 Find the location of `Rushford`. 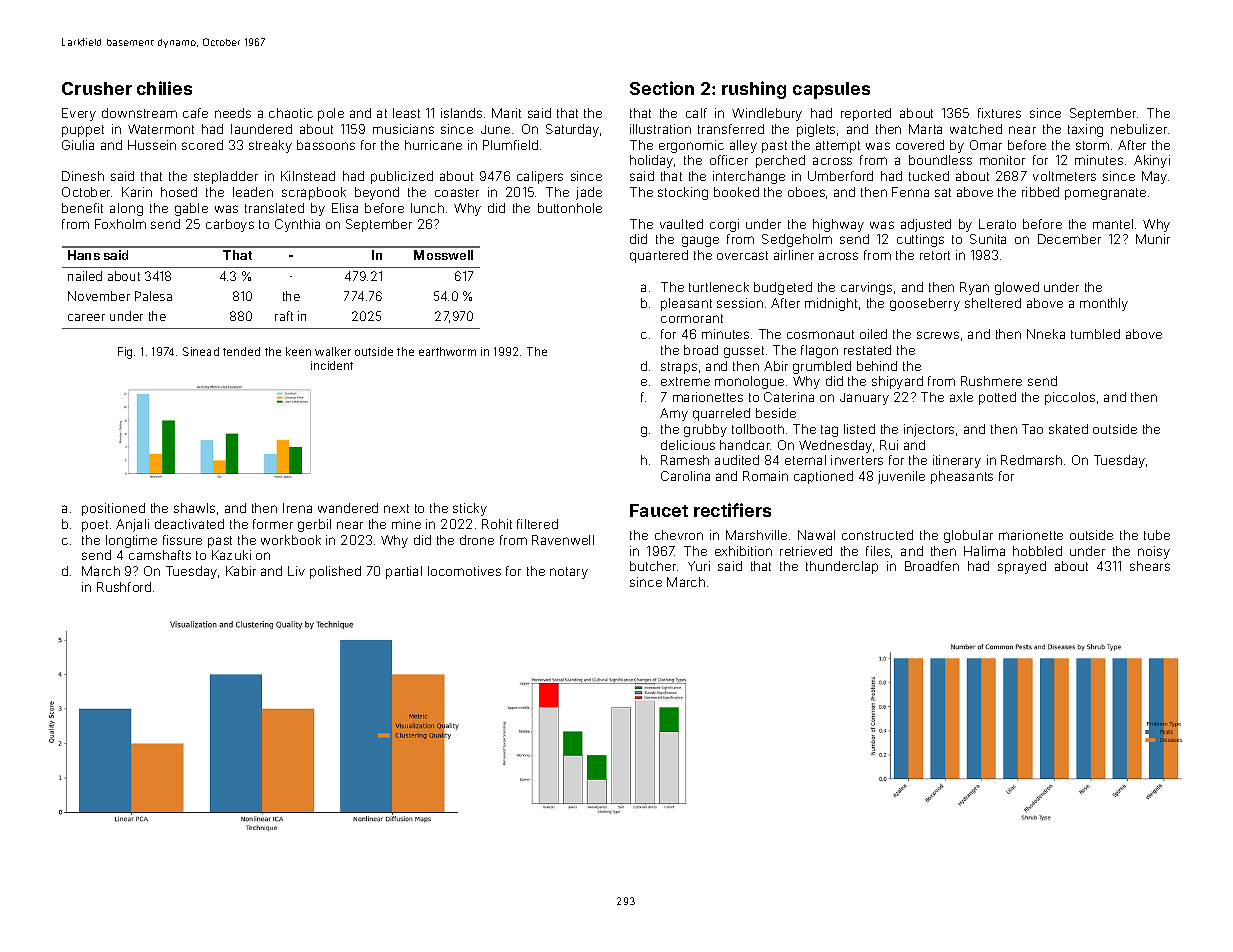

Rushford is located at coordinates (124, 587).
